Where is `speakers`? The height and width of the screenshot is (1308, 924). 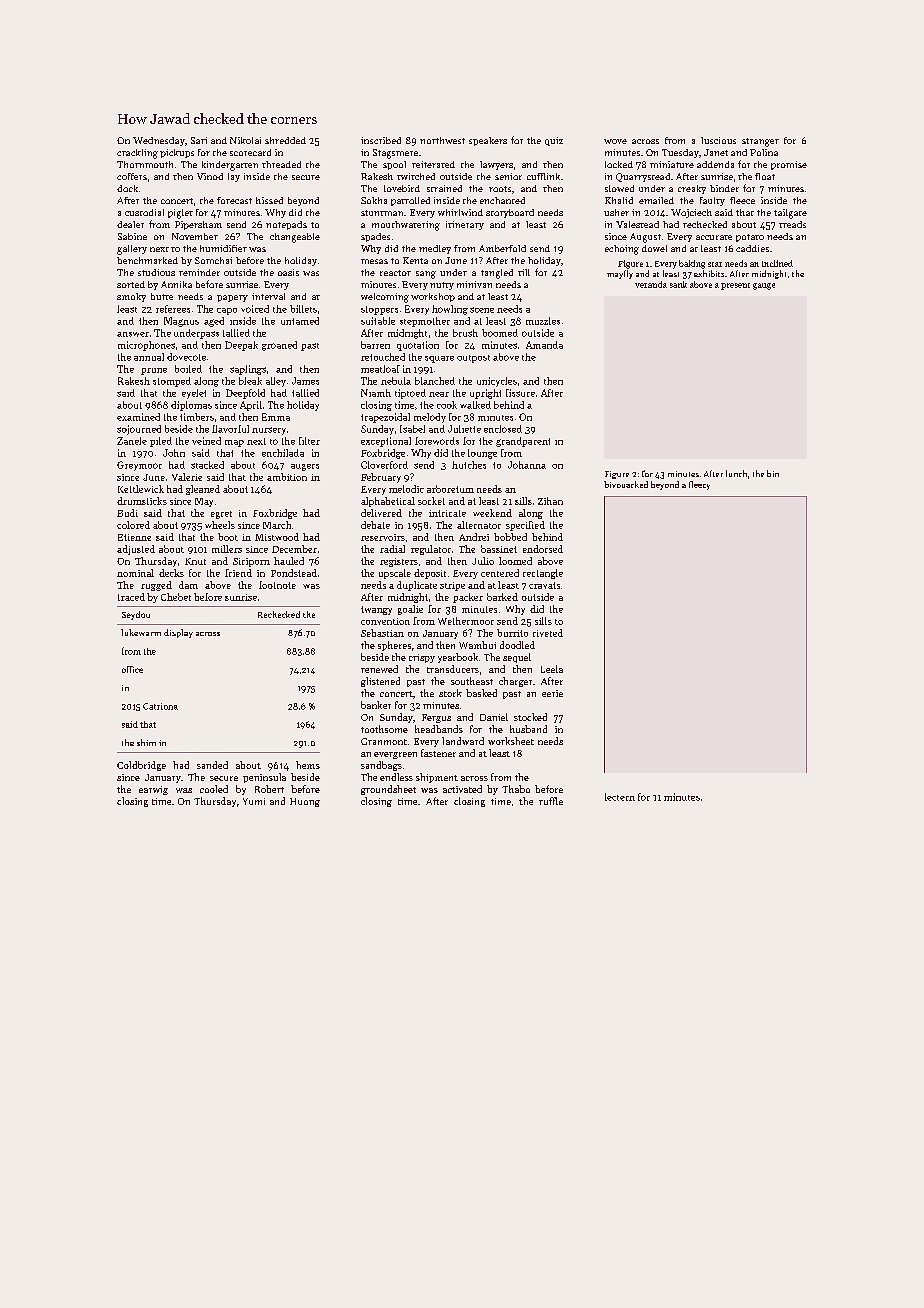 speakers is located at coordinates (488, 141).
